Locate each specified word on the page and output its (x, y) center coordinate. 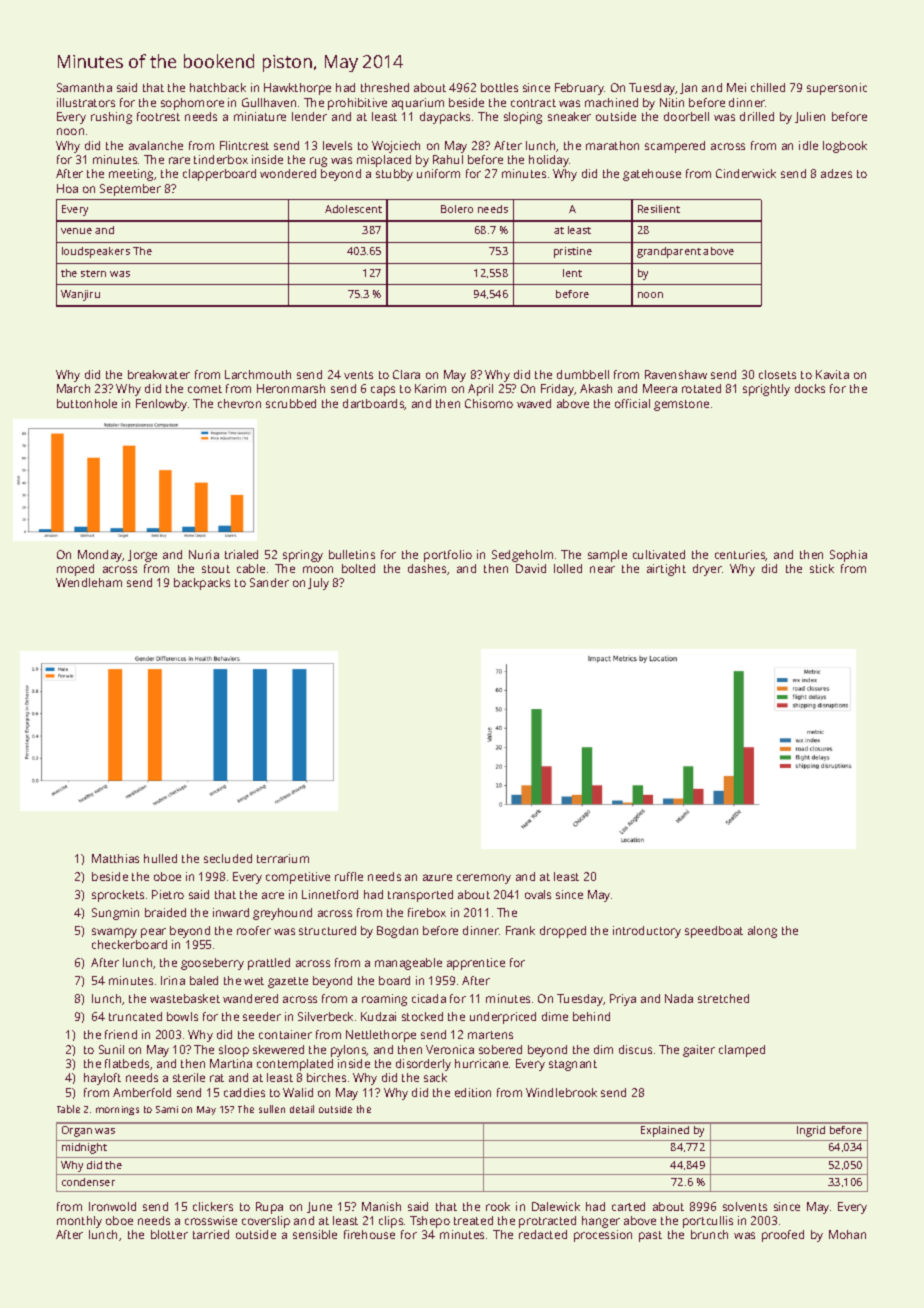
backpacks (202, 584)
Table (68, 1109)
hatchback (218, 87)
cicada (429, 998)
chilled (768, 87)
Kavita (832, 374)
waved (534, 403)
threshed (385, 87)
